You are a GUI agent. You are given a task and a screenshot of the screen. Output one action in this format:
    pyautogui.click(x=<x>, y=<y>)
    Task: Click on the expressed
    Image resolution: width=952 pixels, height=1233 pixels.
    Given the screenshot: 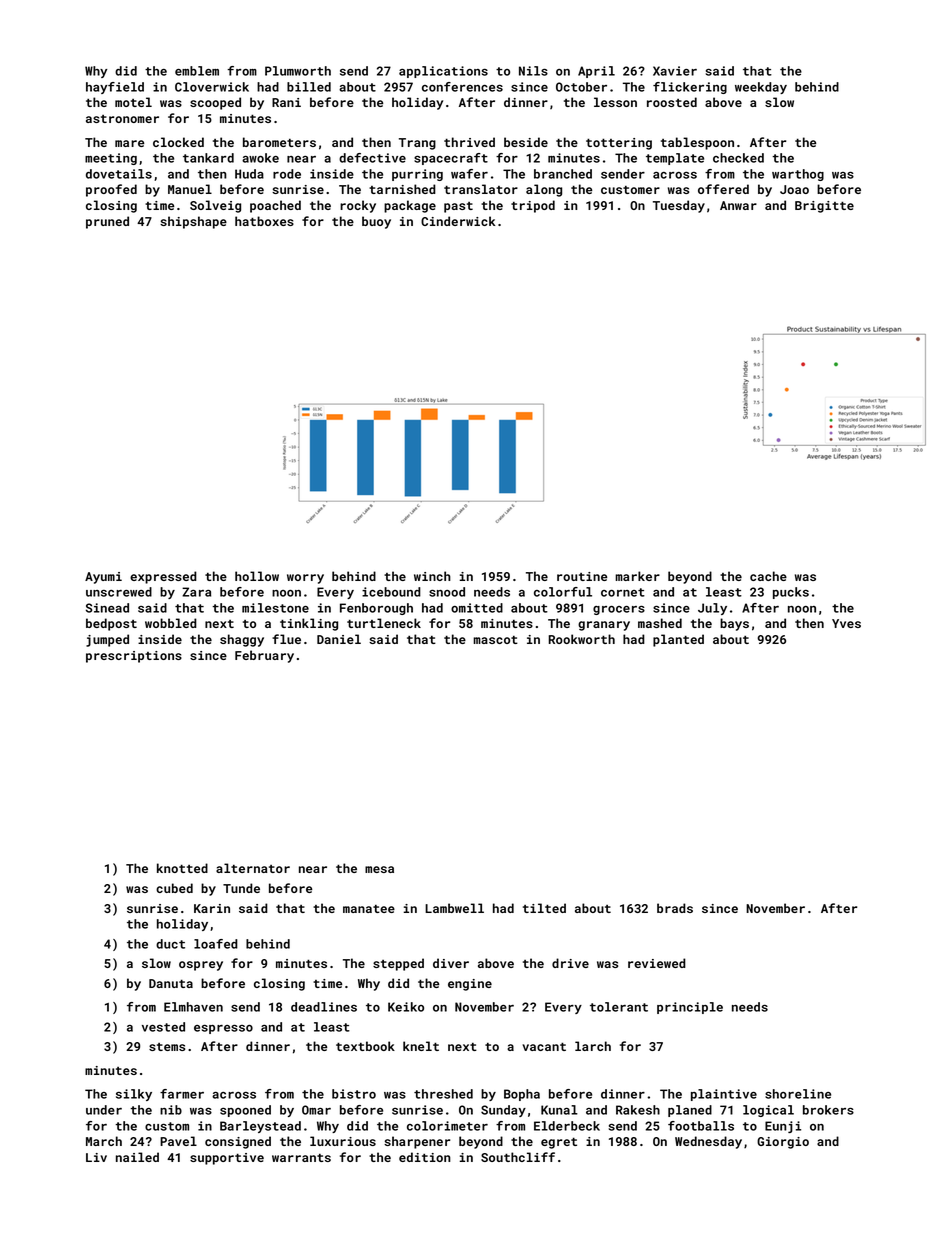 What is the action you would take?
    pyautogui.click(x=163, y=577)
